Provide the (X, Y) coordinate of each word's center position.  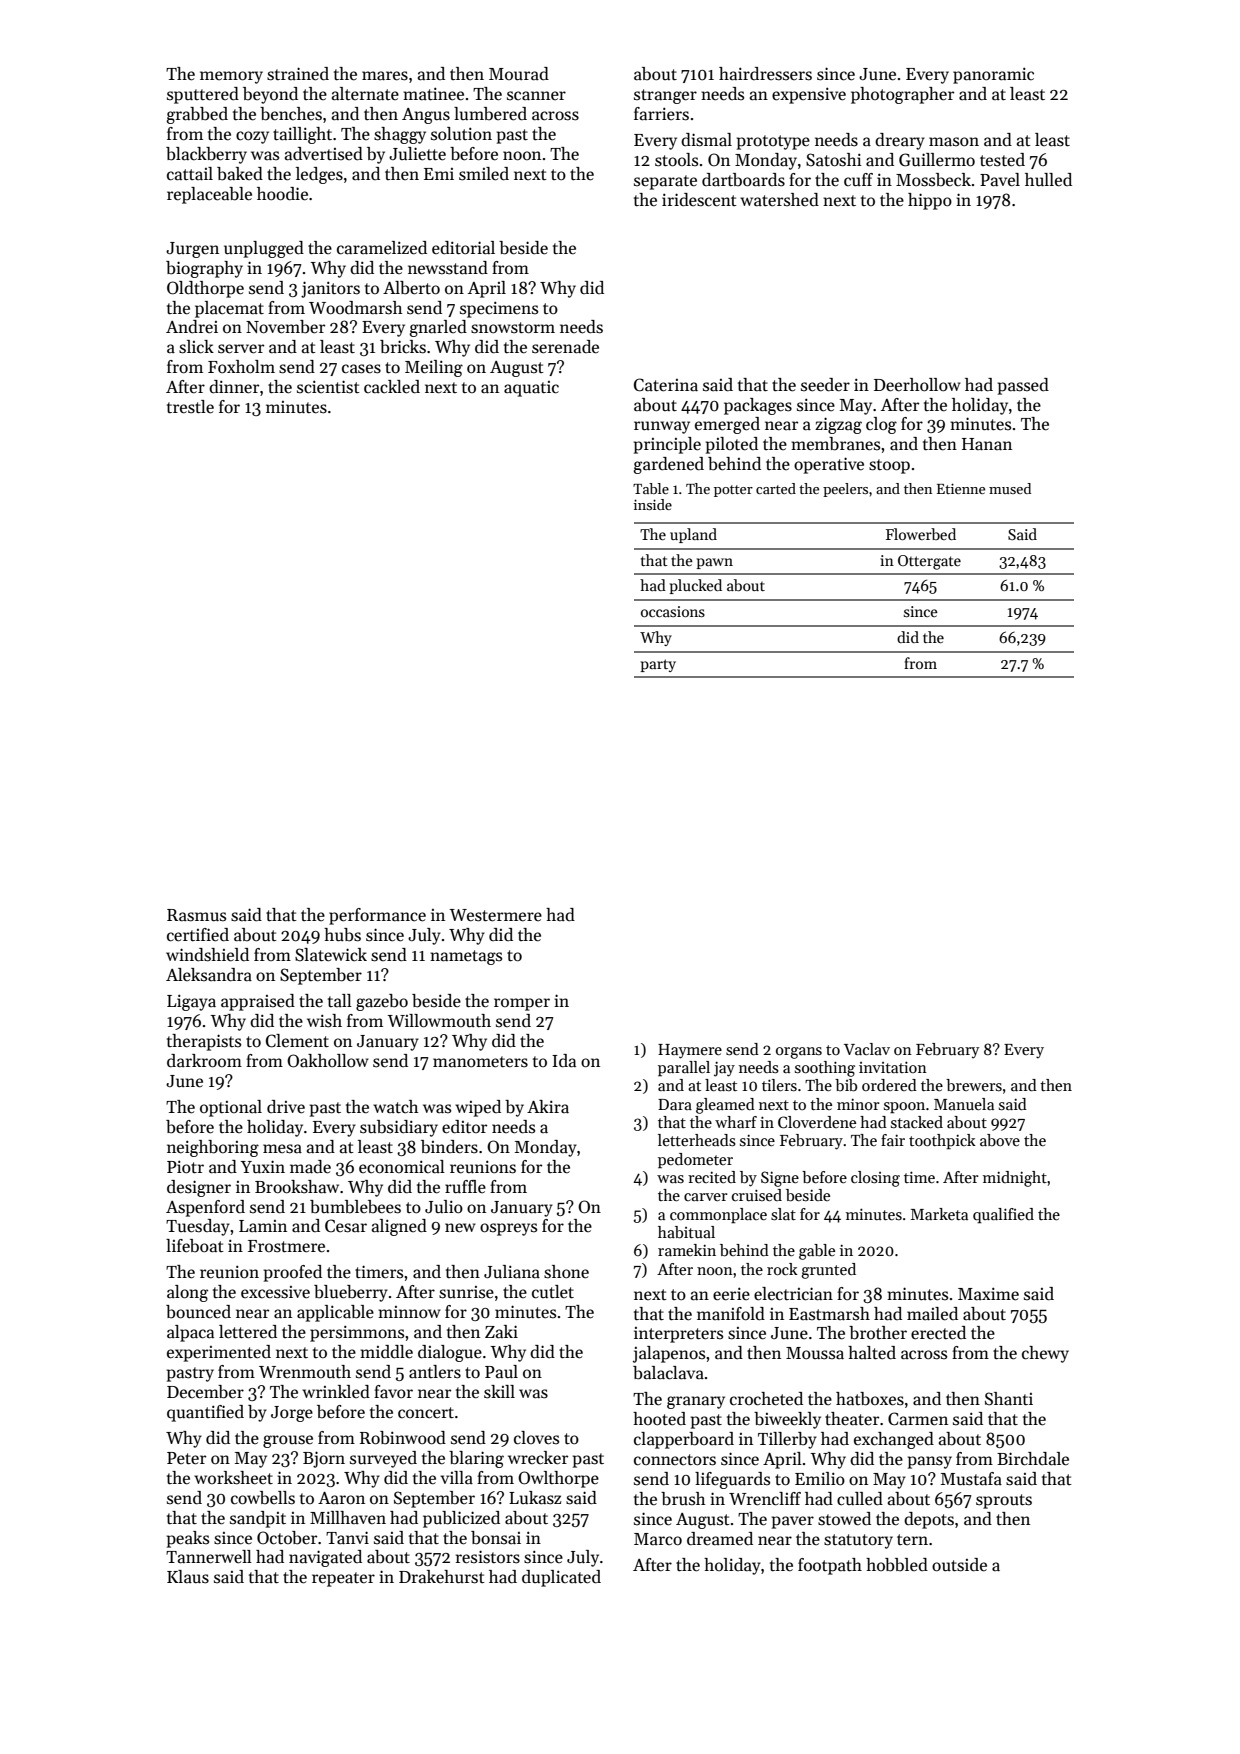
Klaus (188, 1577)
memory (231, 77)
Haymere (690, 1051)
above (1000, 1140)
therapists (204, 1042)
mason (954, 141)
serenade (565, 347)
